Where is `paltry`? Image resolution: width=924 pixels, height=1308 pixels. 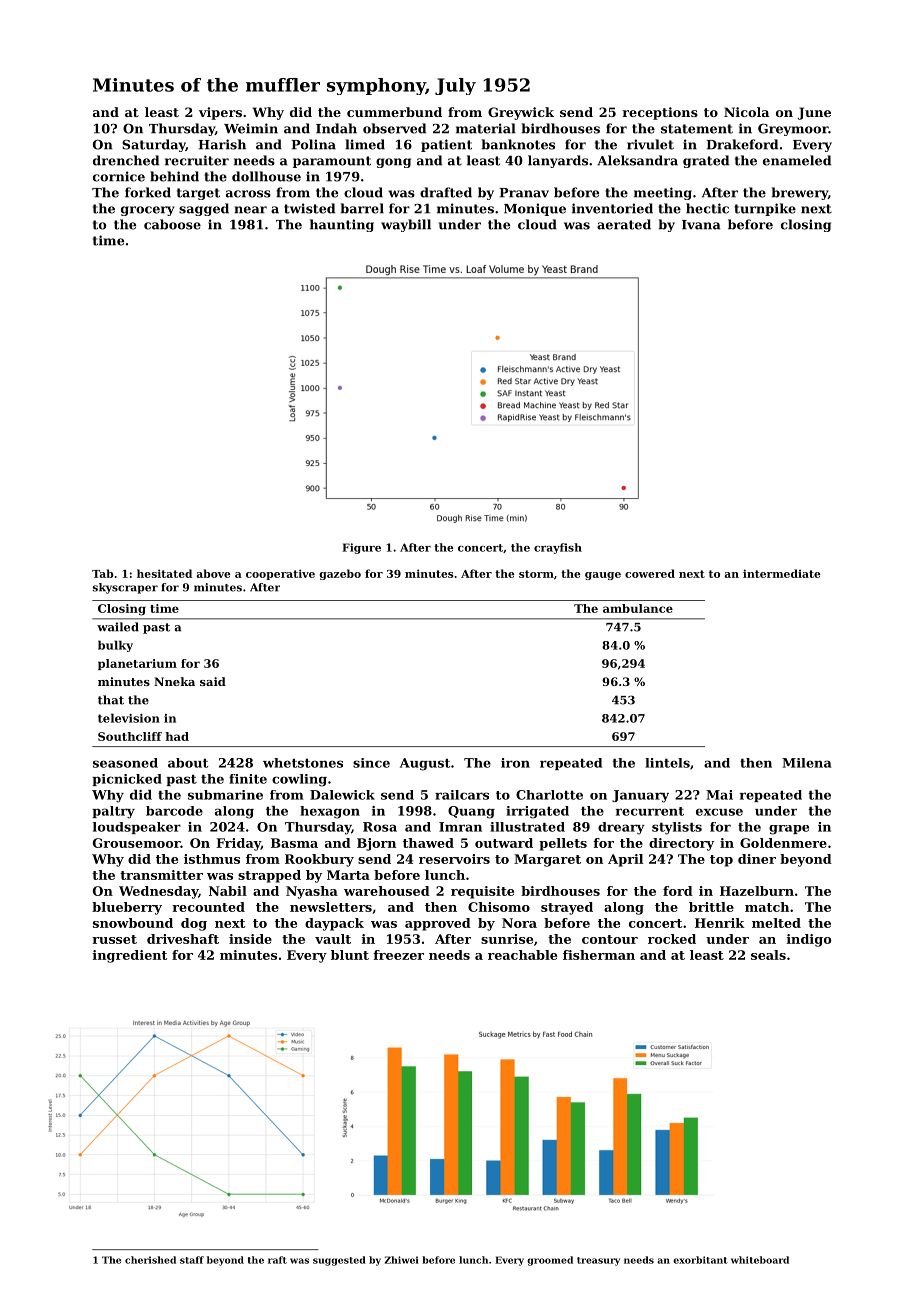 paltry is located at coordinates (113, 812).
